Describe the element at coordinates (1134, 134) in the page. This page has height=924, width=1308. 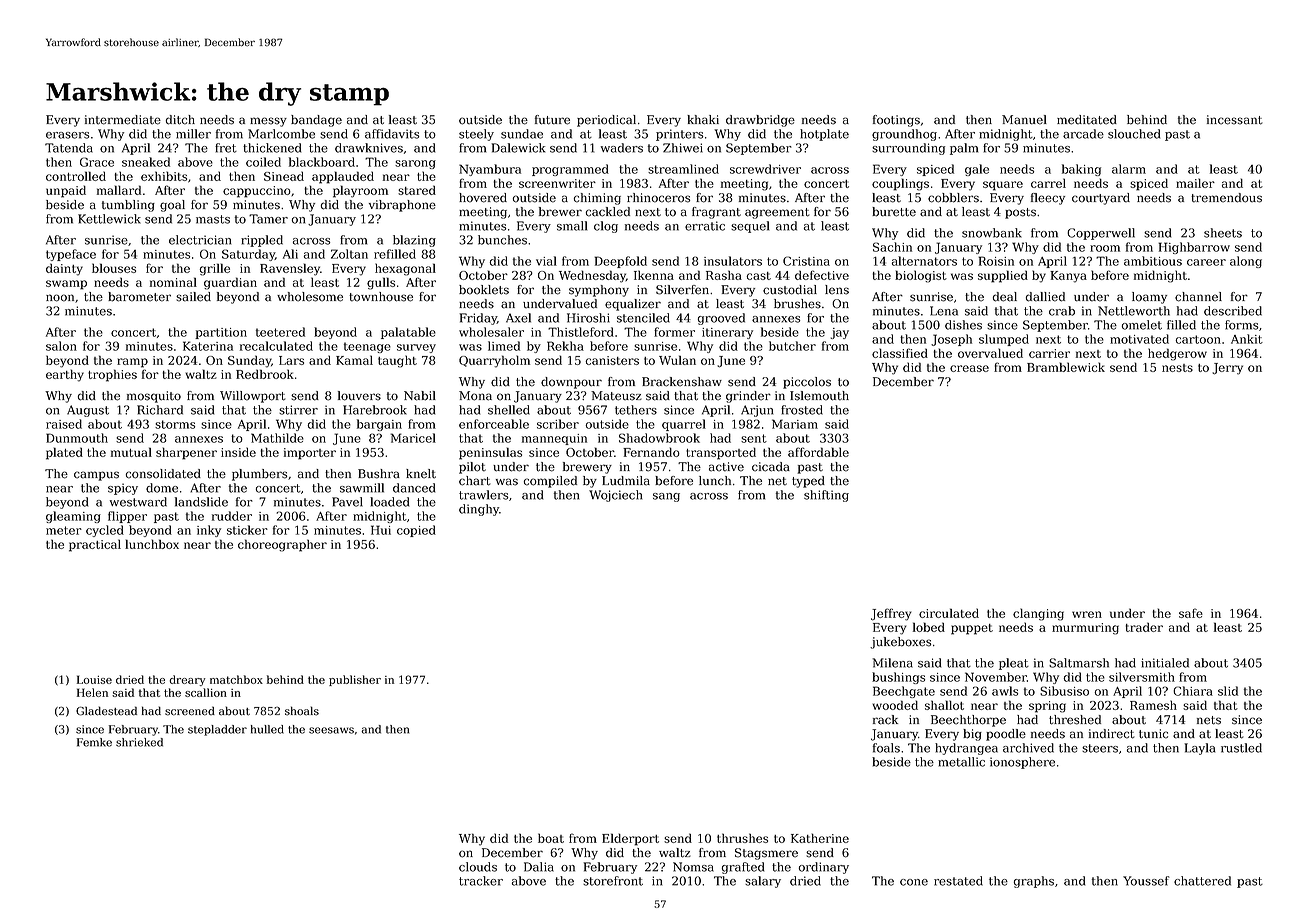
I see `slouched` at that location.
